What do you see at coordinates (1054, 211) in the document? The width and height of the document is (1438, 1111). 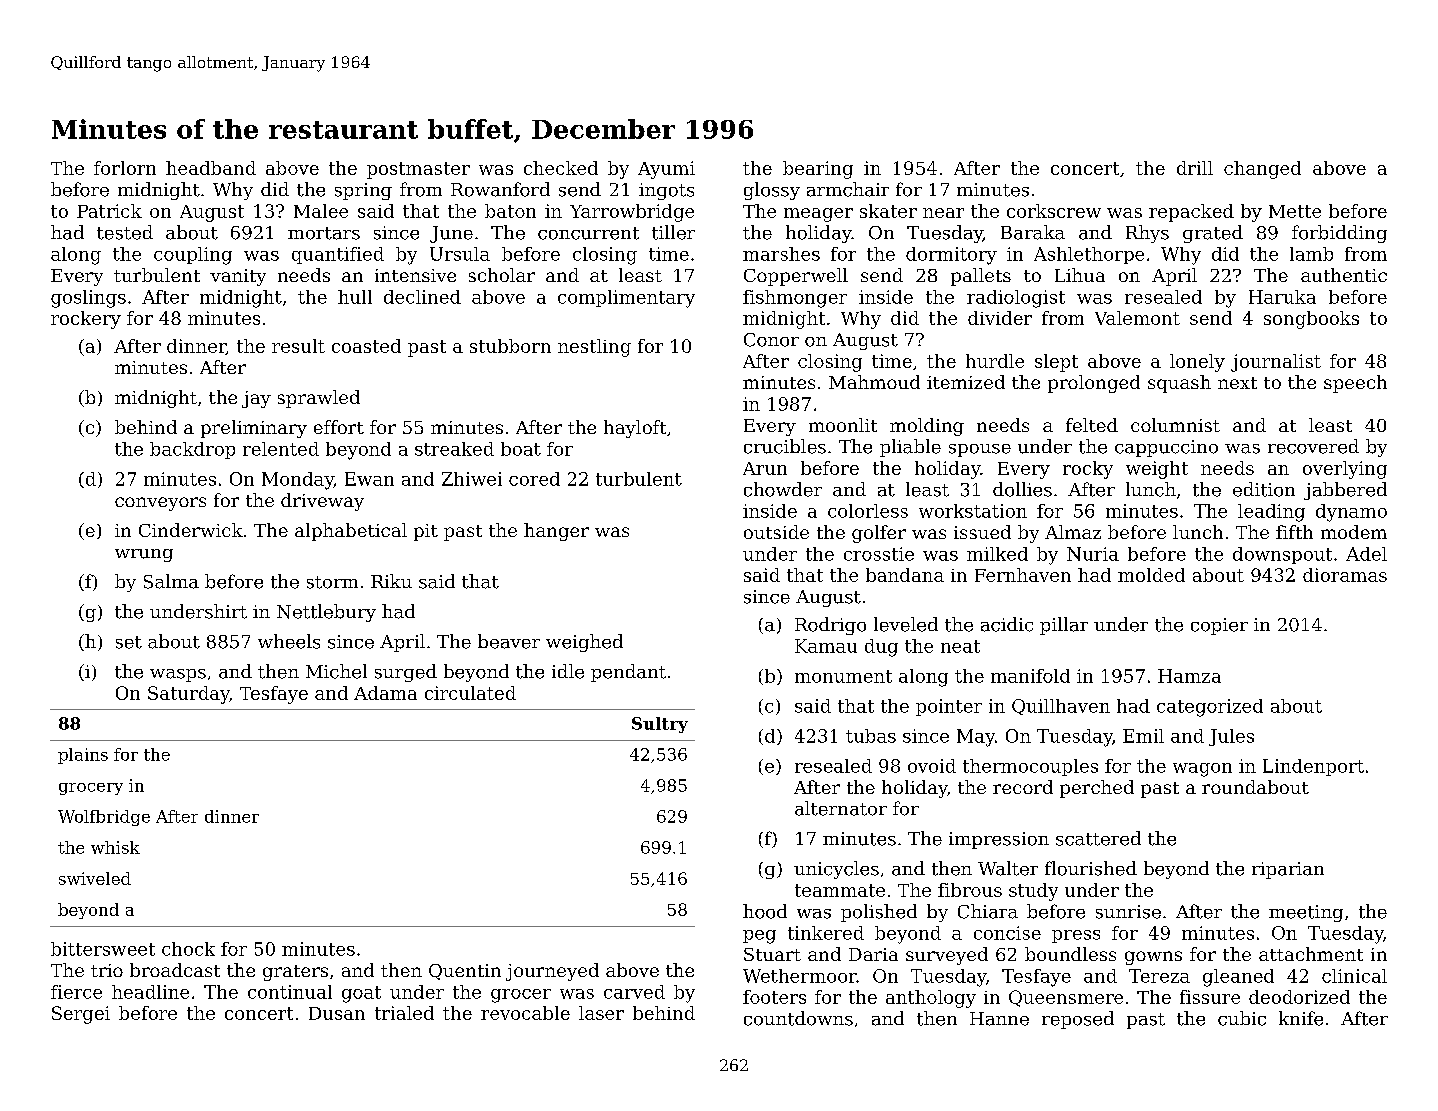 I see `corkscrew` at bounding box center [1054, 211].
